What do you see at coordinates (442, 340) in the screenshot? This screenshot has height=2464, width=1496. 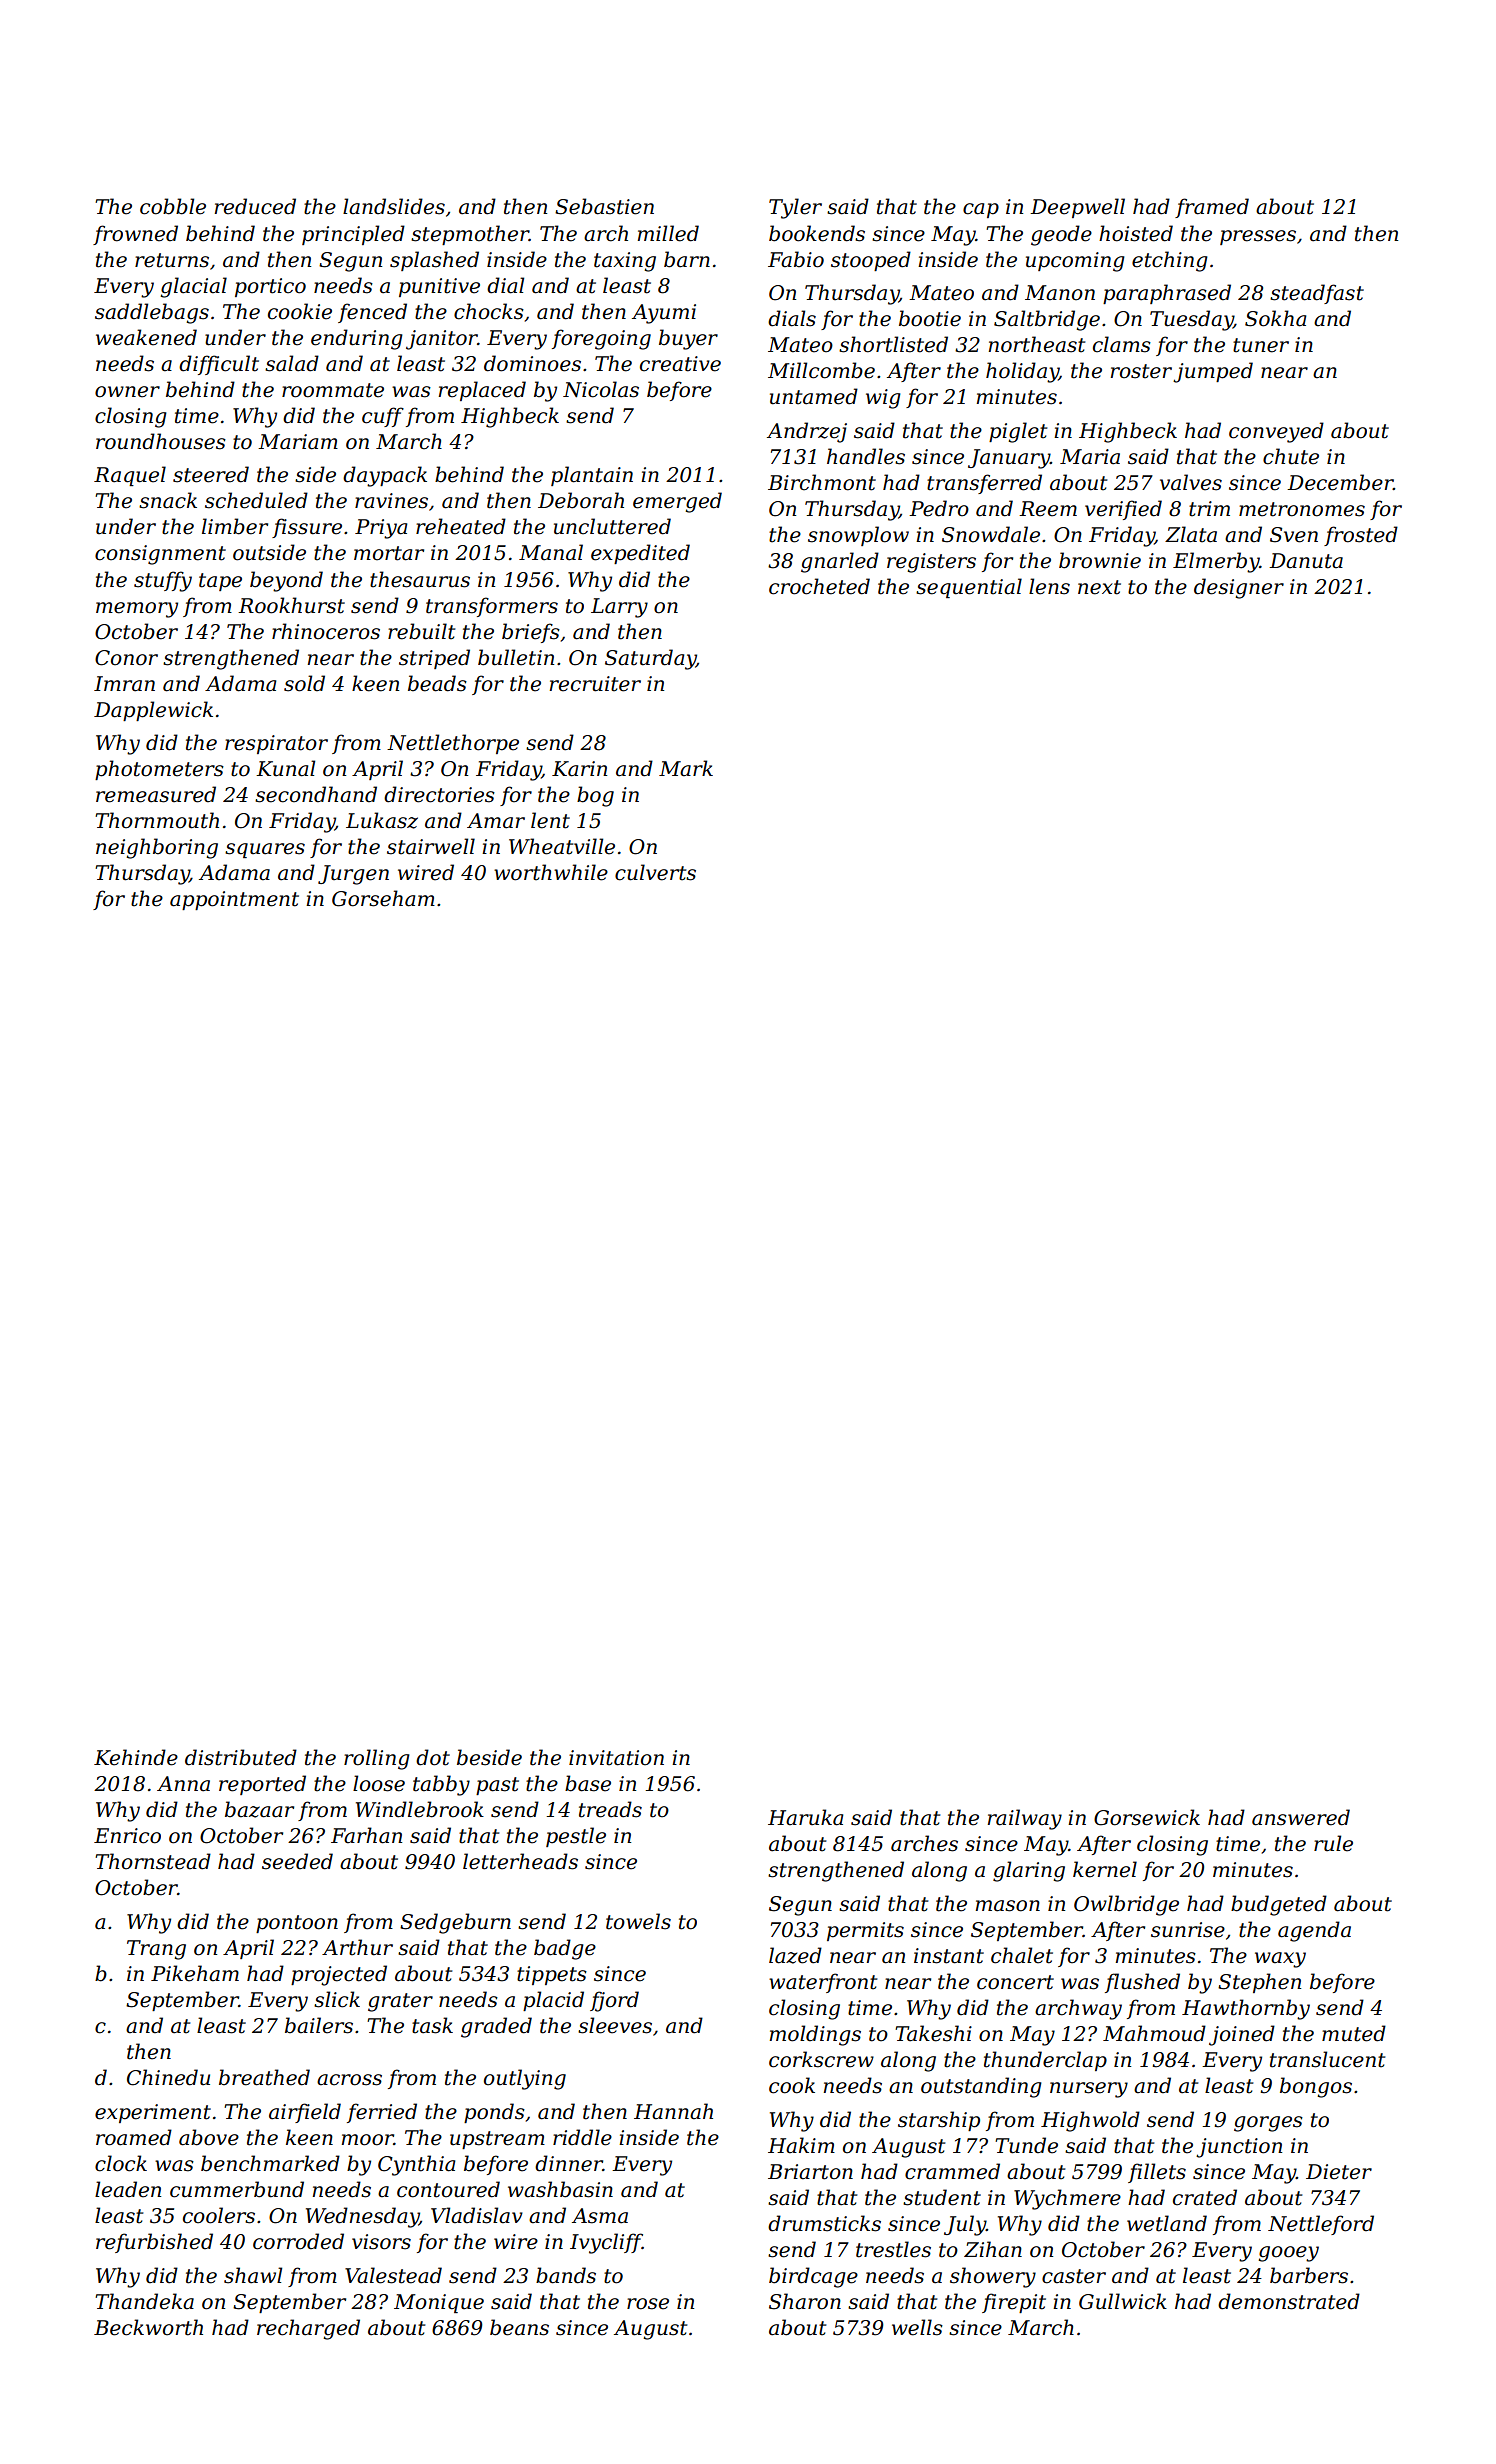 I see `janitor` at bounding box center [442, 340].
